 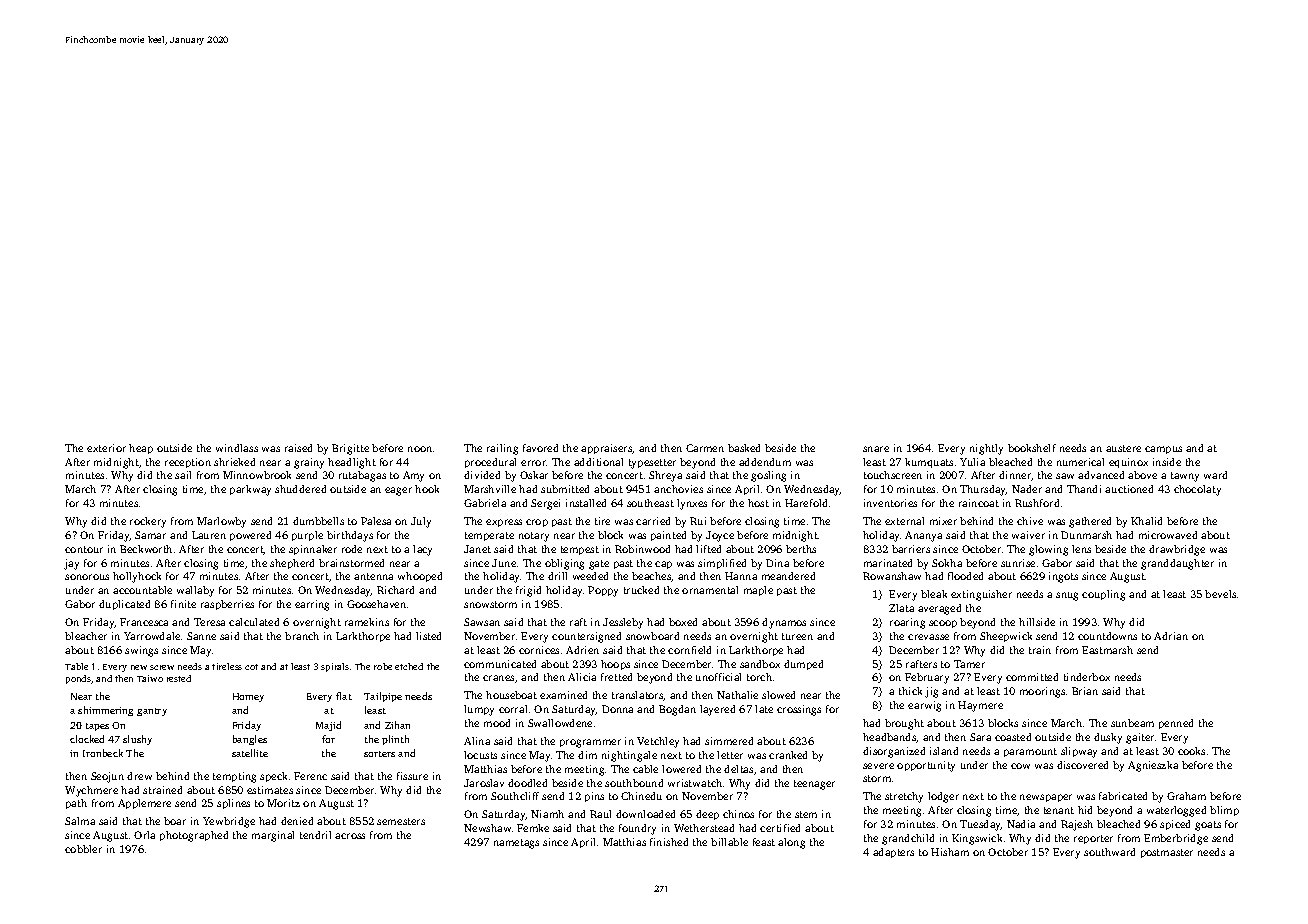 I want to click on Khalid, so click(x=1146, y=521).
